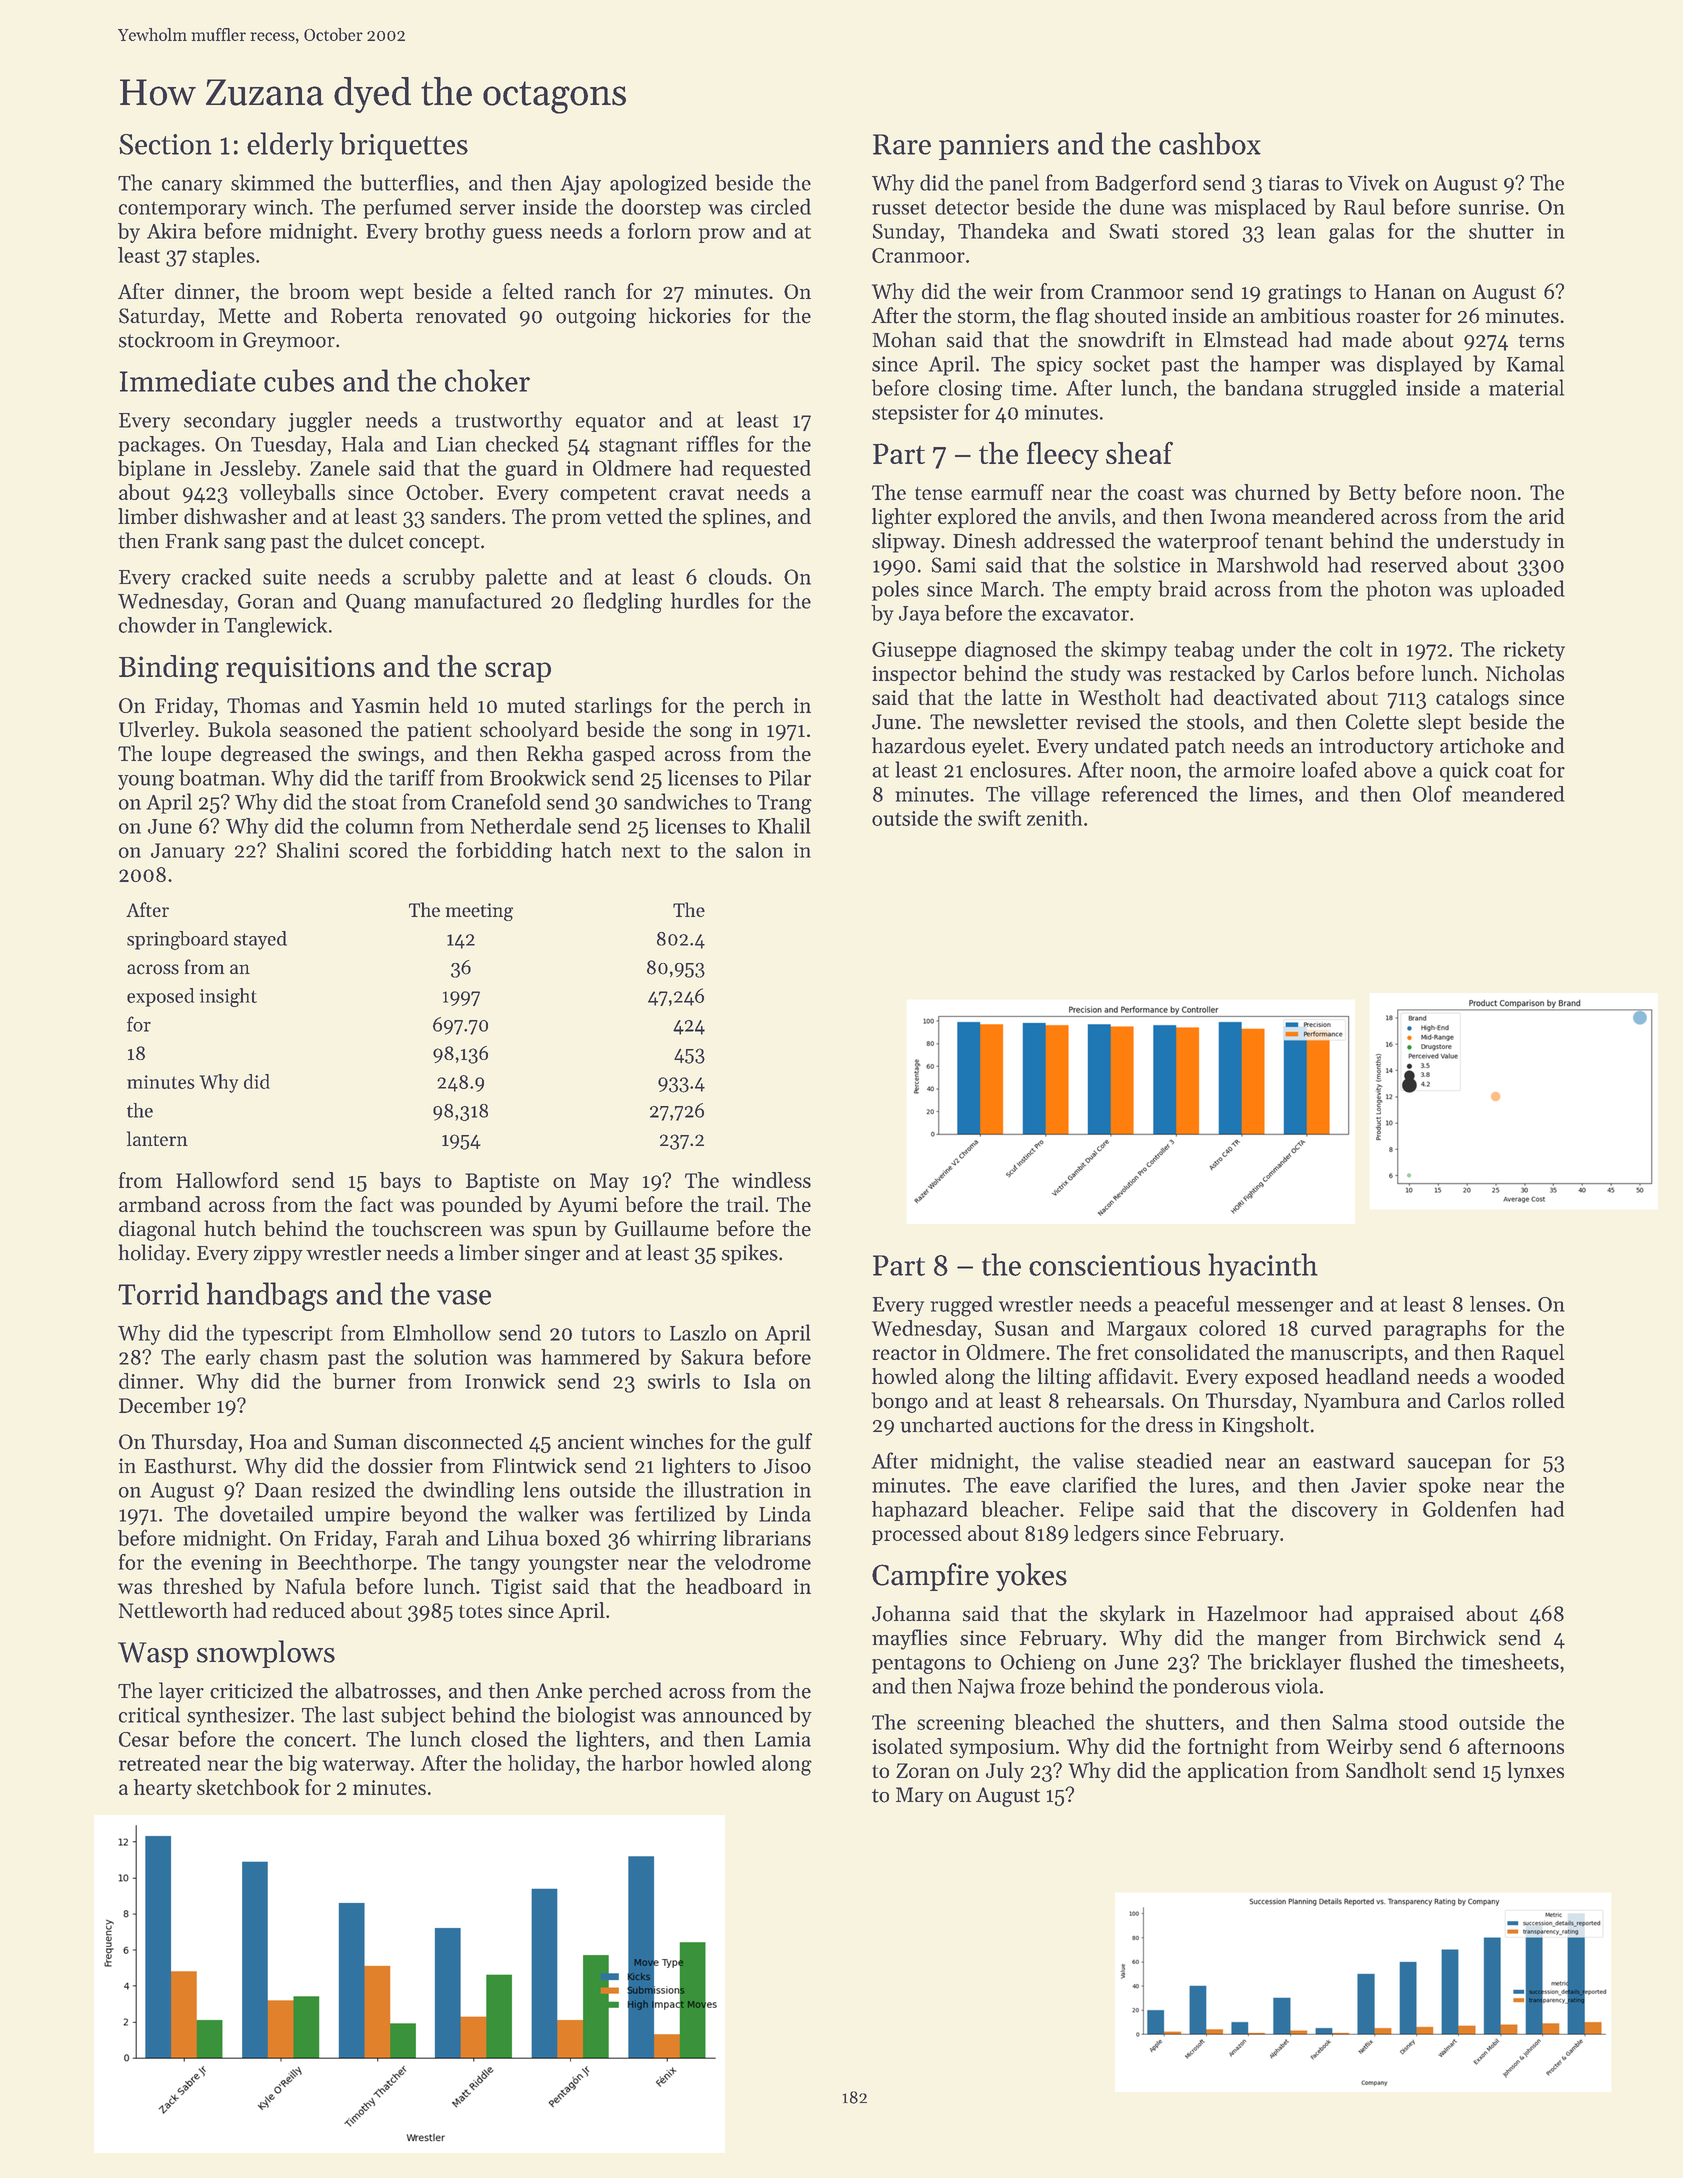 This image has height=2178, width=1683. Describe the element at coordinates (781, 206) in the image. I see `circled` at that location.
